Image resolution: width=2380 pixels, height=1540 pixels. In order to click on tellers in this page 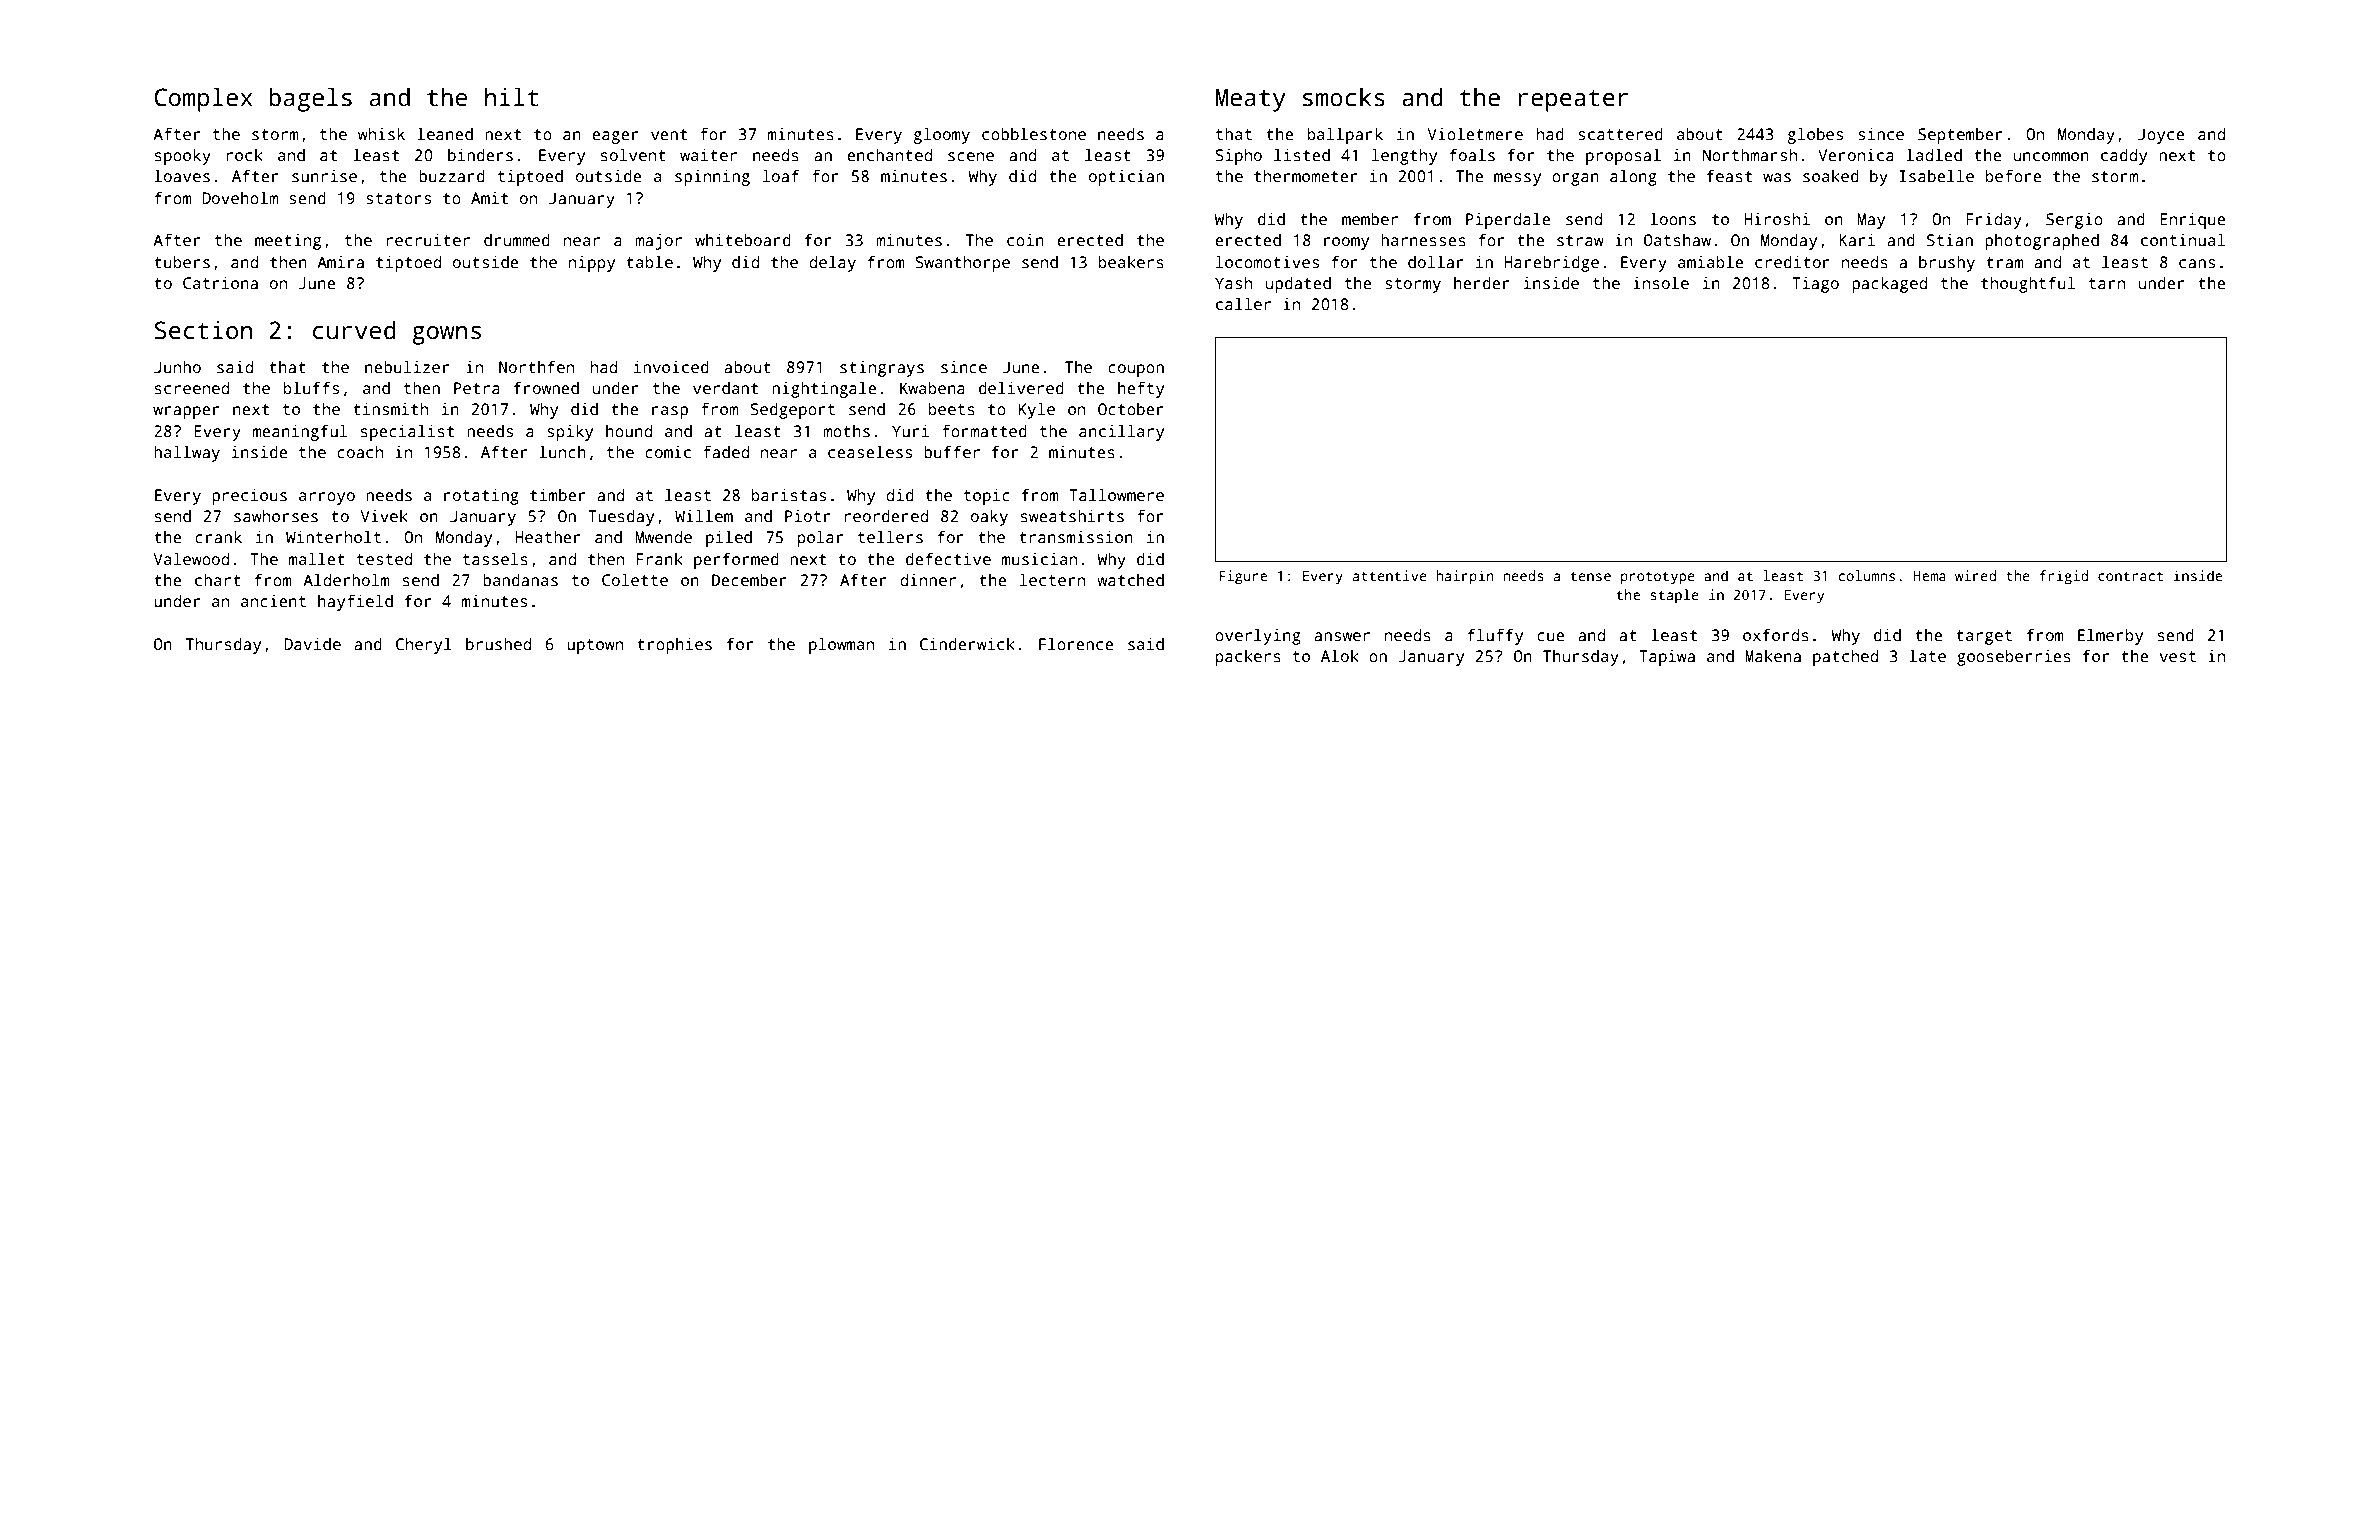, I will do `click(890, 537)`.
